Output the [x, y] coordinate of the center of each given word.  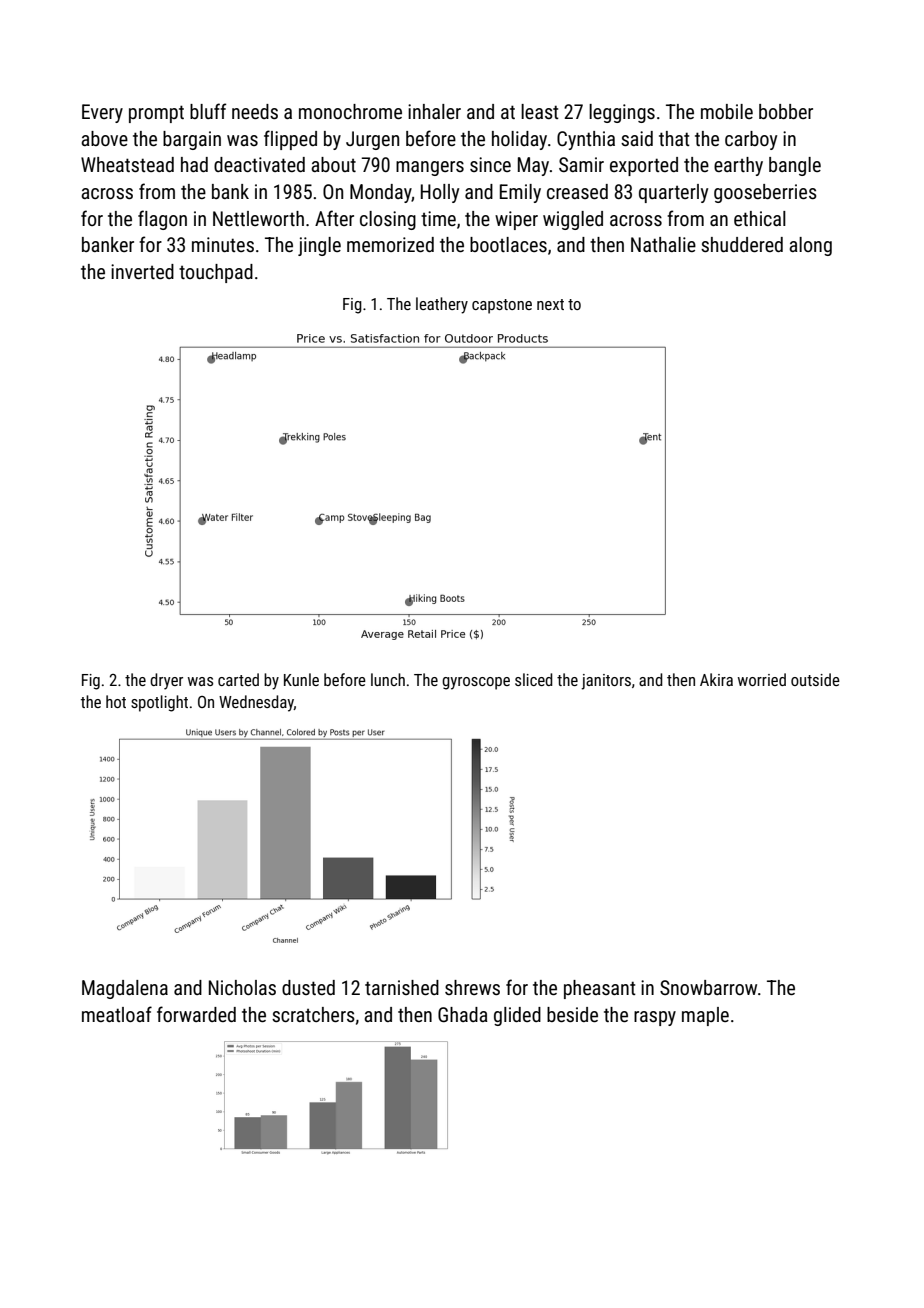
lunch [388, 679]
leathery [442, 305]
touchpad [216, 273]
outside [815, 679]
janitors [606, 682]
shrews [472, 987]
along [810, 246]
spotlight [159, 703]
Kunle [301, 679]
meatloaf [117, 1014]
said [637, 138]
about [333, 164]
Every [102, 113]
